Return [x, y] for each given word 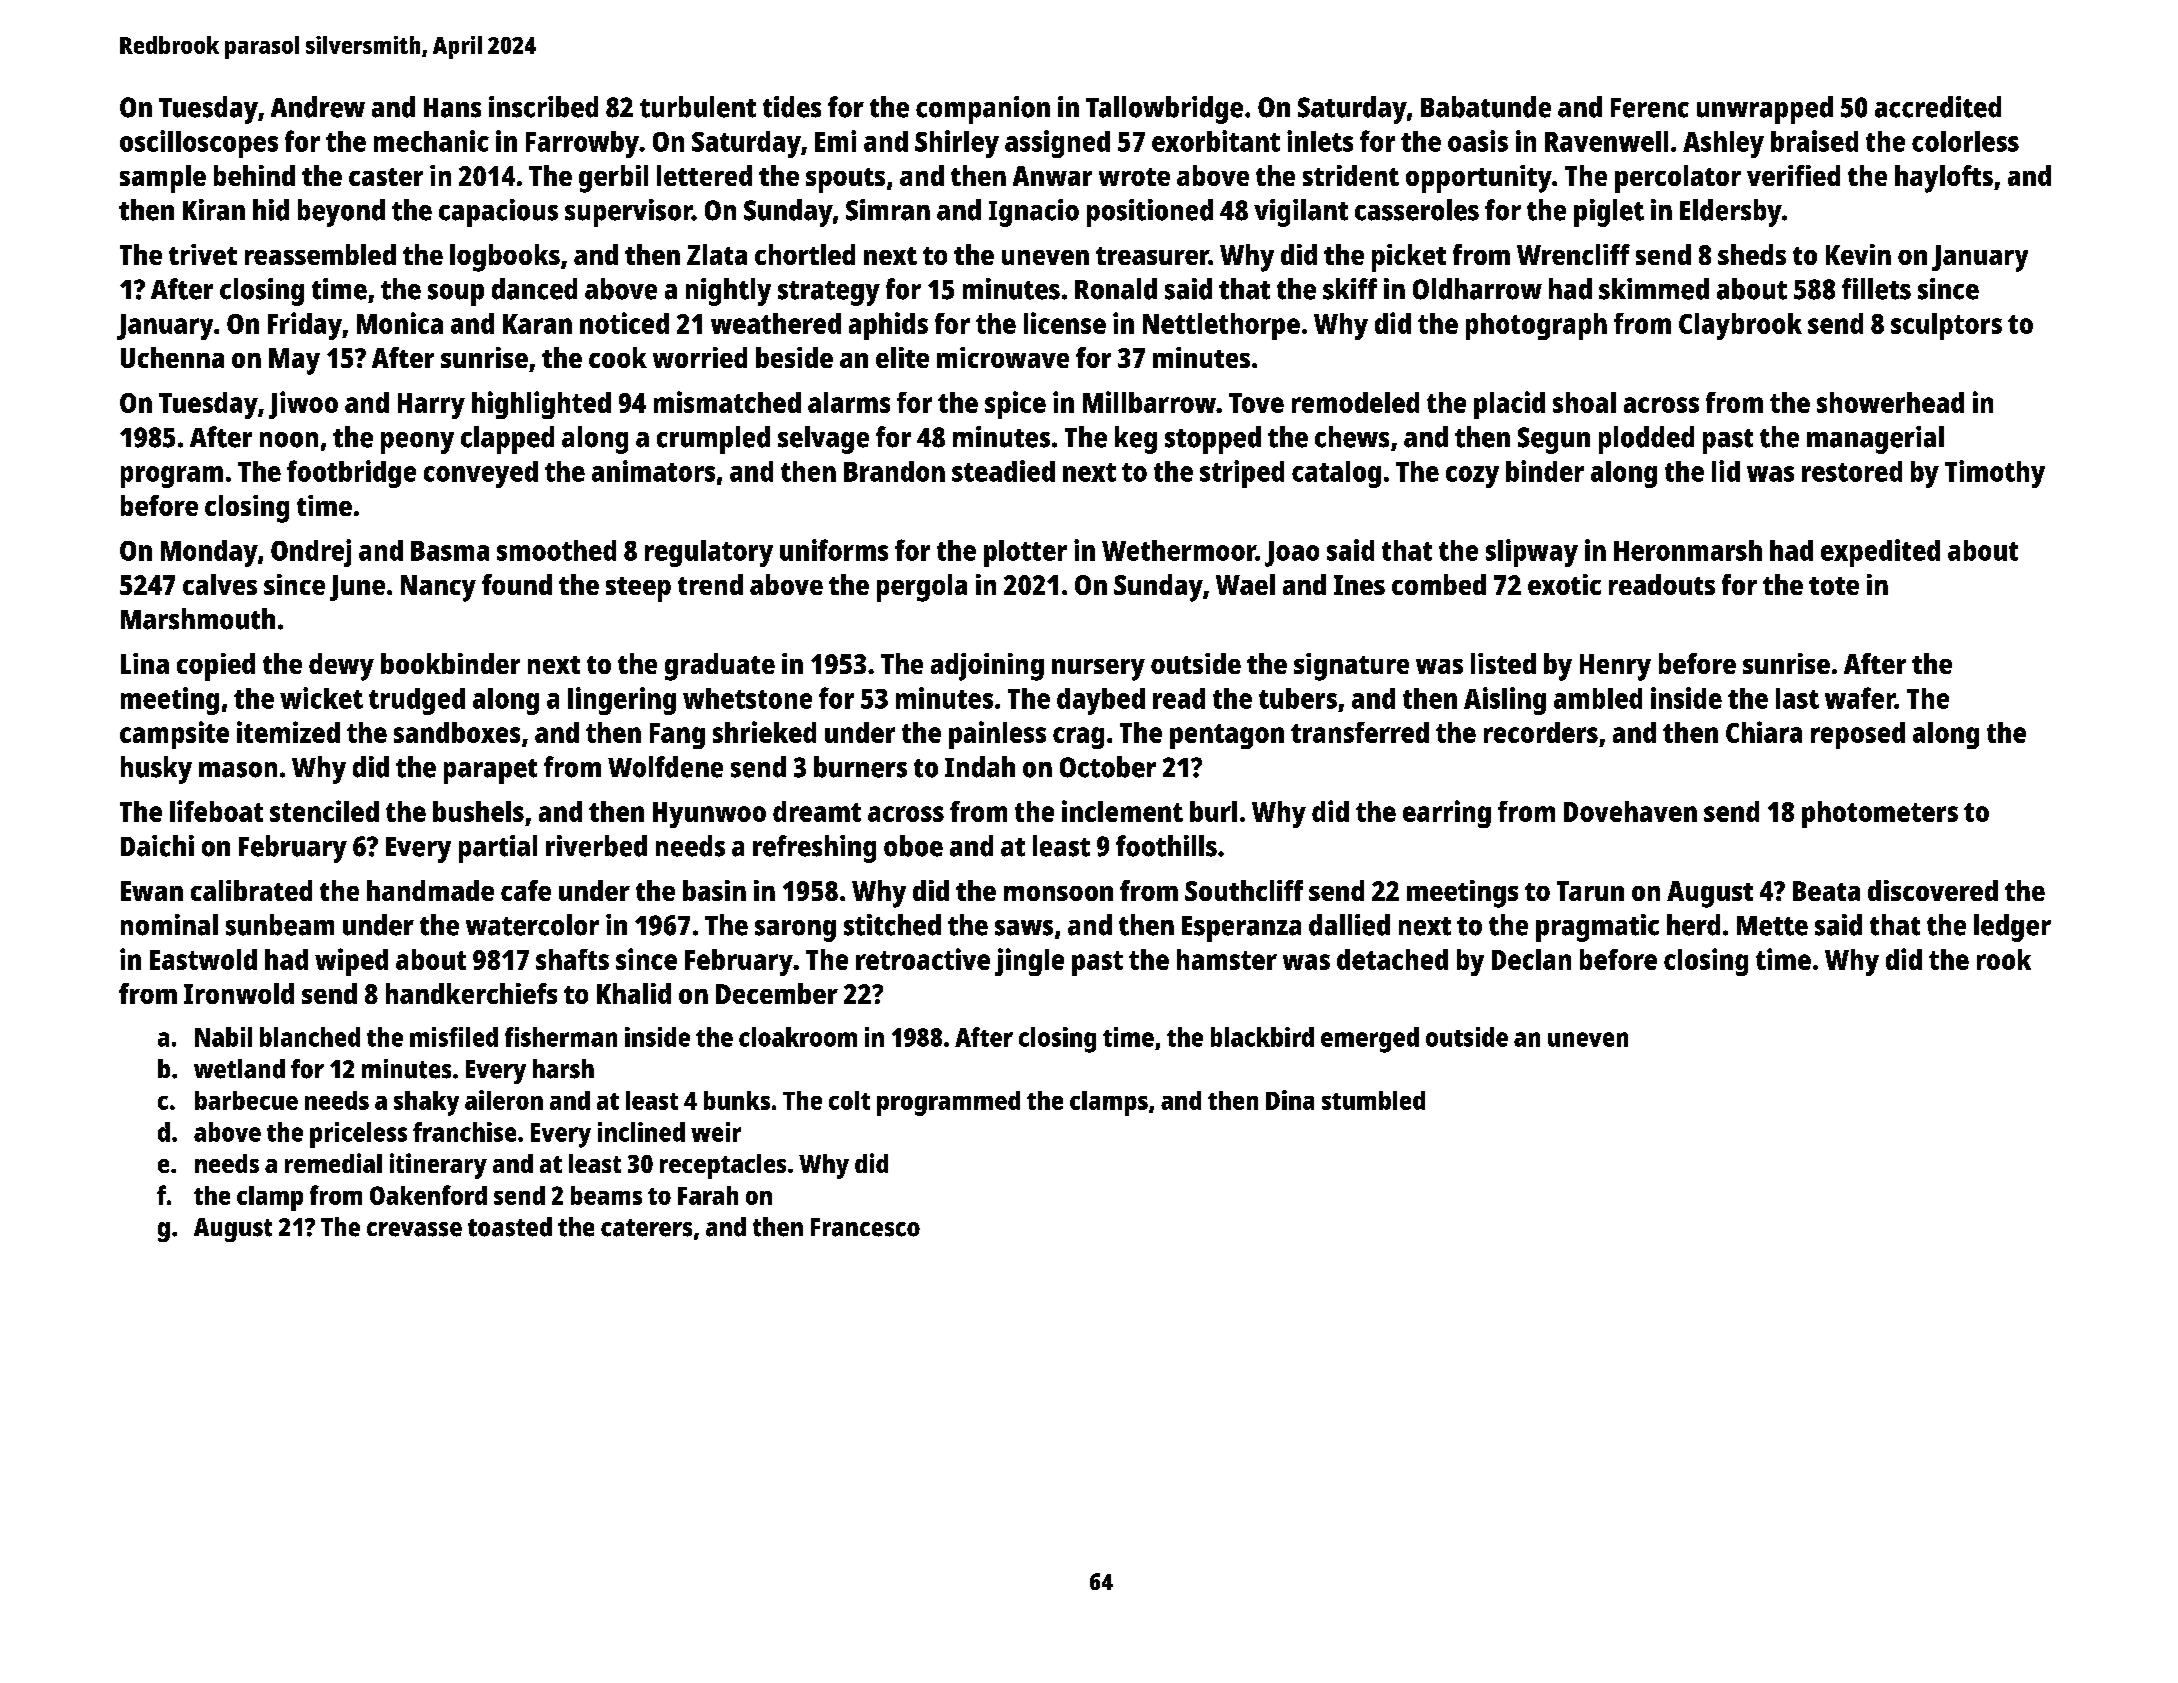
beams [606, 1195]
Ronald [1116, 289]
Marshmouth [198, 619]
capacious [498, 213]
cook [618, 357]
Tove [1256, 403]
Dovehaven [1630, 811]
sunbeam [280, 925]
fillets [1876, 289]
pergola [922, 588]
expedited [1880, 553]
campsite [174, 735]
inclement [1122, 811]
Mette [1772, 926]
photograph [1536, 326]
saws [1024, 928]
